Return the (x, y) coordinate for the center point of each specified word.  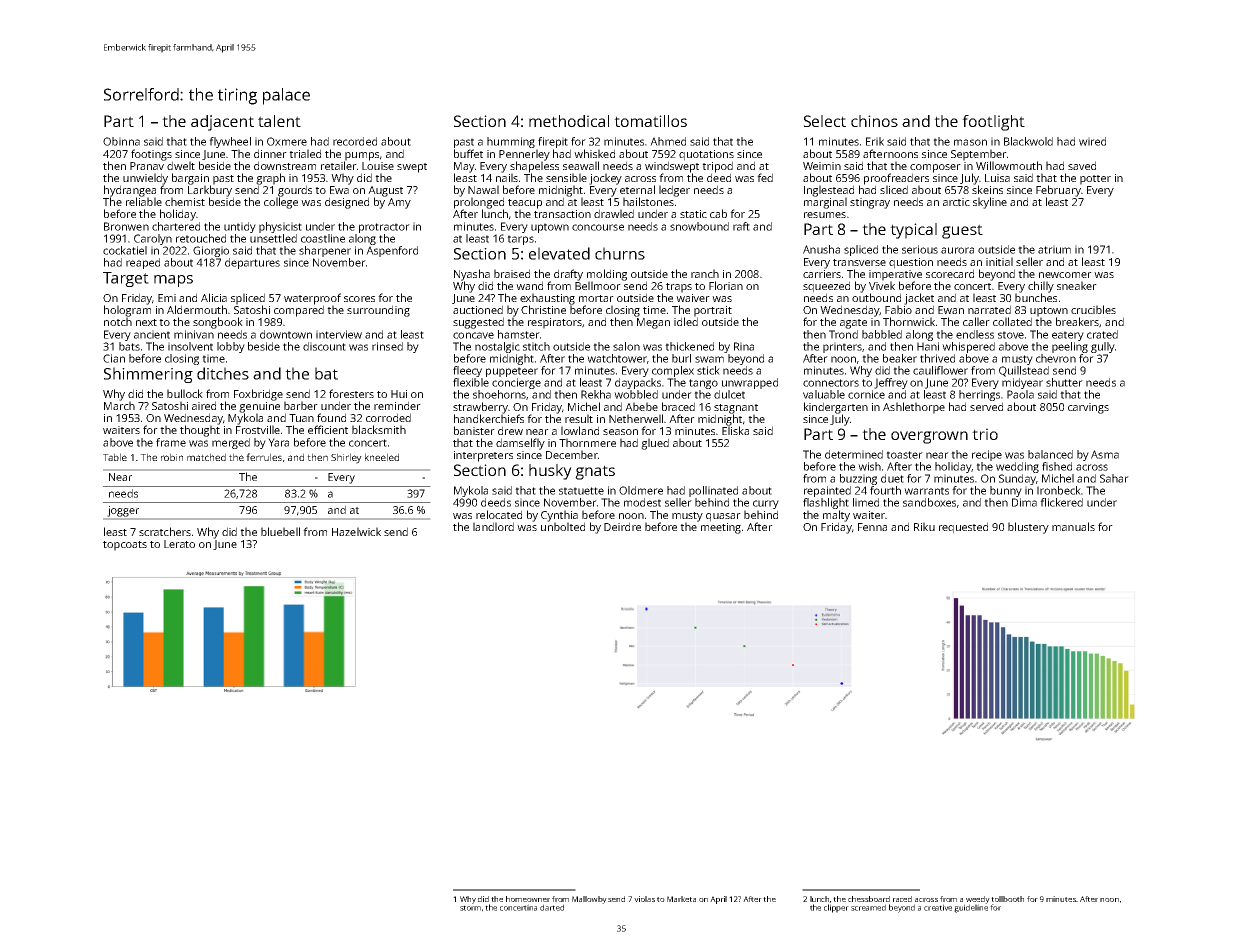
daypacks (638, 383)
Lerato (179, 544)
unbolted (563, 526)
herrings (979, 395)
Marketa (681, 899)
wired (1092, 141)
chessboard (869, 899)
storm (470, 908)
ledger (674, 191)
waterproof (312, 299)
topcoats (125, 546)
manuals (1073, 526)
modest (642, 502)
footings (151, 155)
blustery (1028, 528)
